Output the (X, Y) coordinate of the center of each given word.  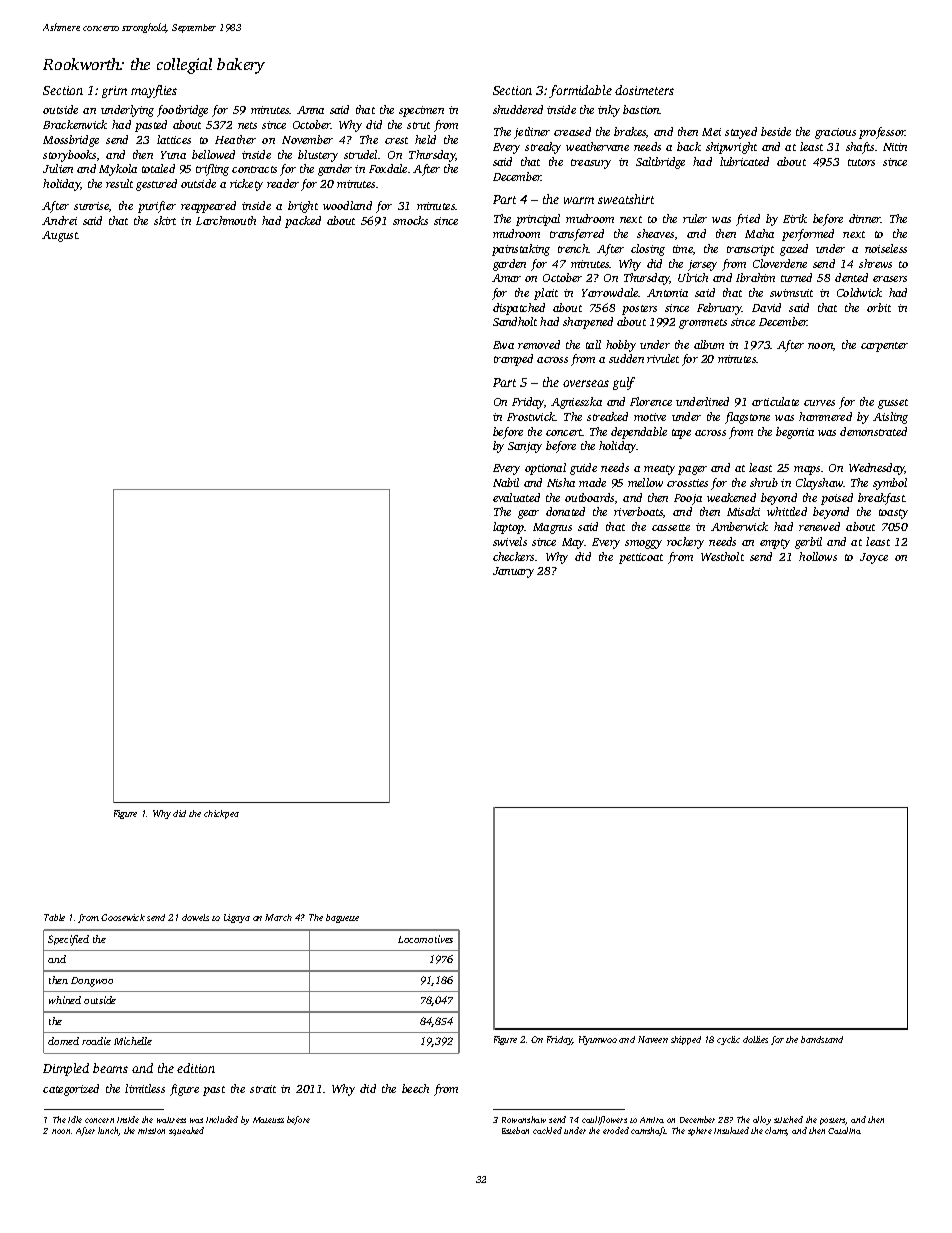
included (222, 1119)
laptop (508, 528)
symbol (890, 484)
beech (415, 1088)
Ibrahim (755, 277)
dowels (195, 917)
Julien (58, 168)
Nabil (506, 482)
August (60, 236)
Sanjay (525, 447)
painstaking (521, 250)
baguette (342, 918)
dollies (755, 1039)
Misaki (743, 511)
